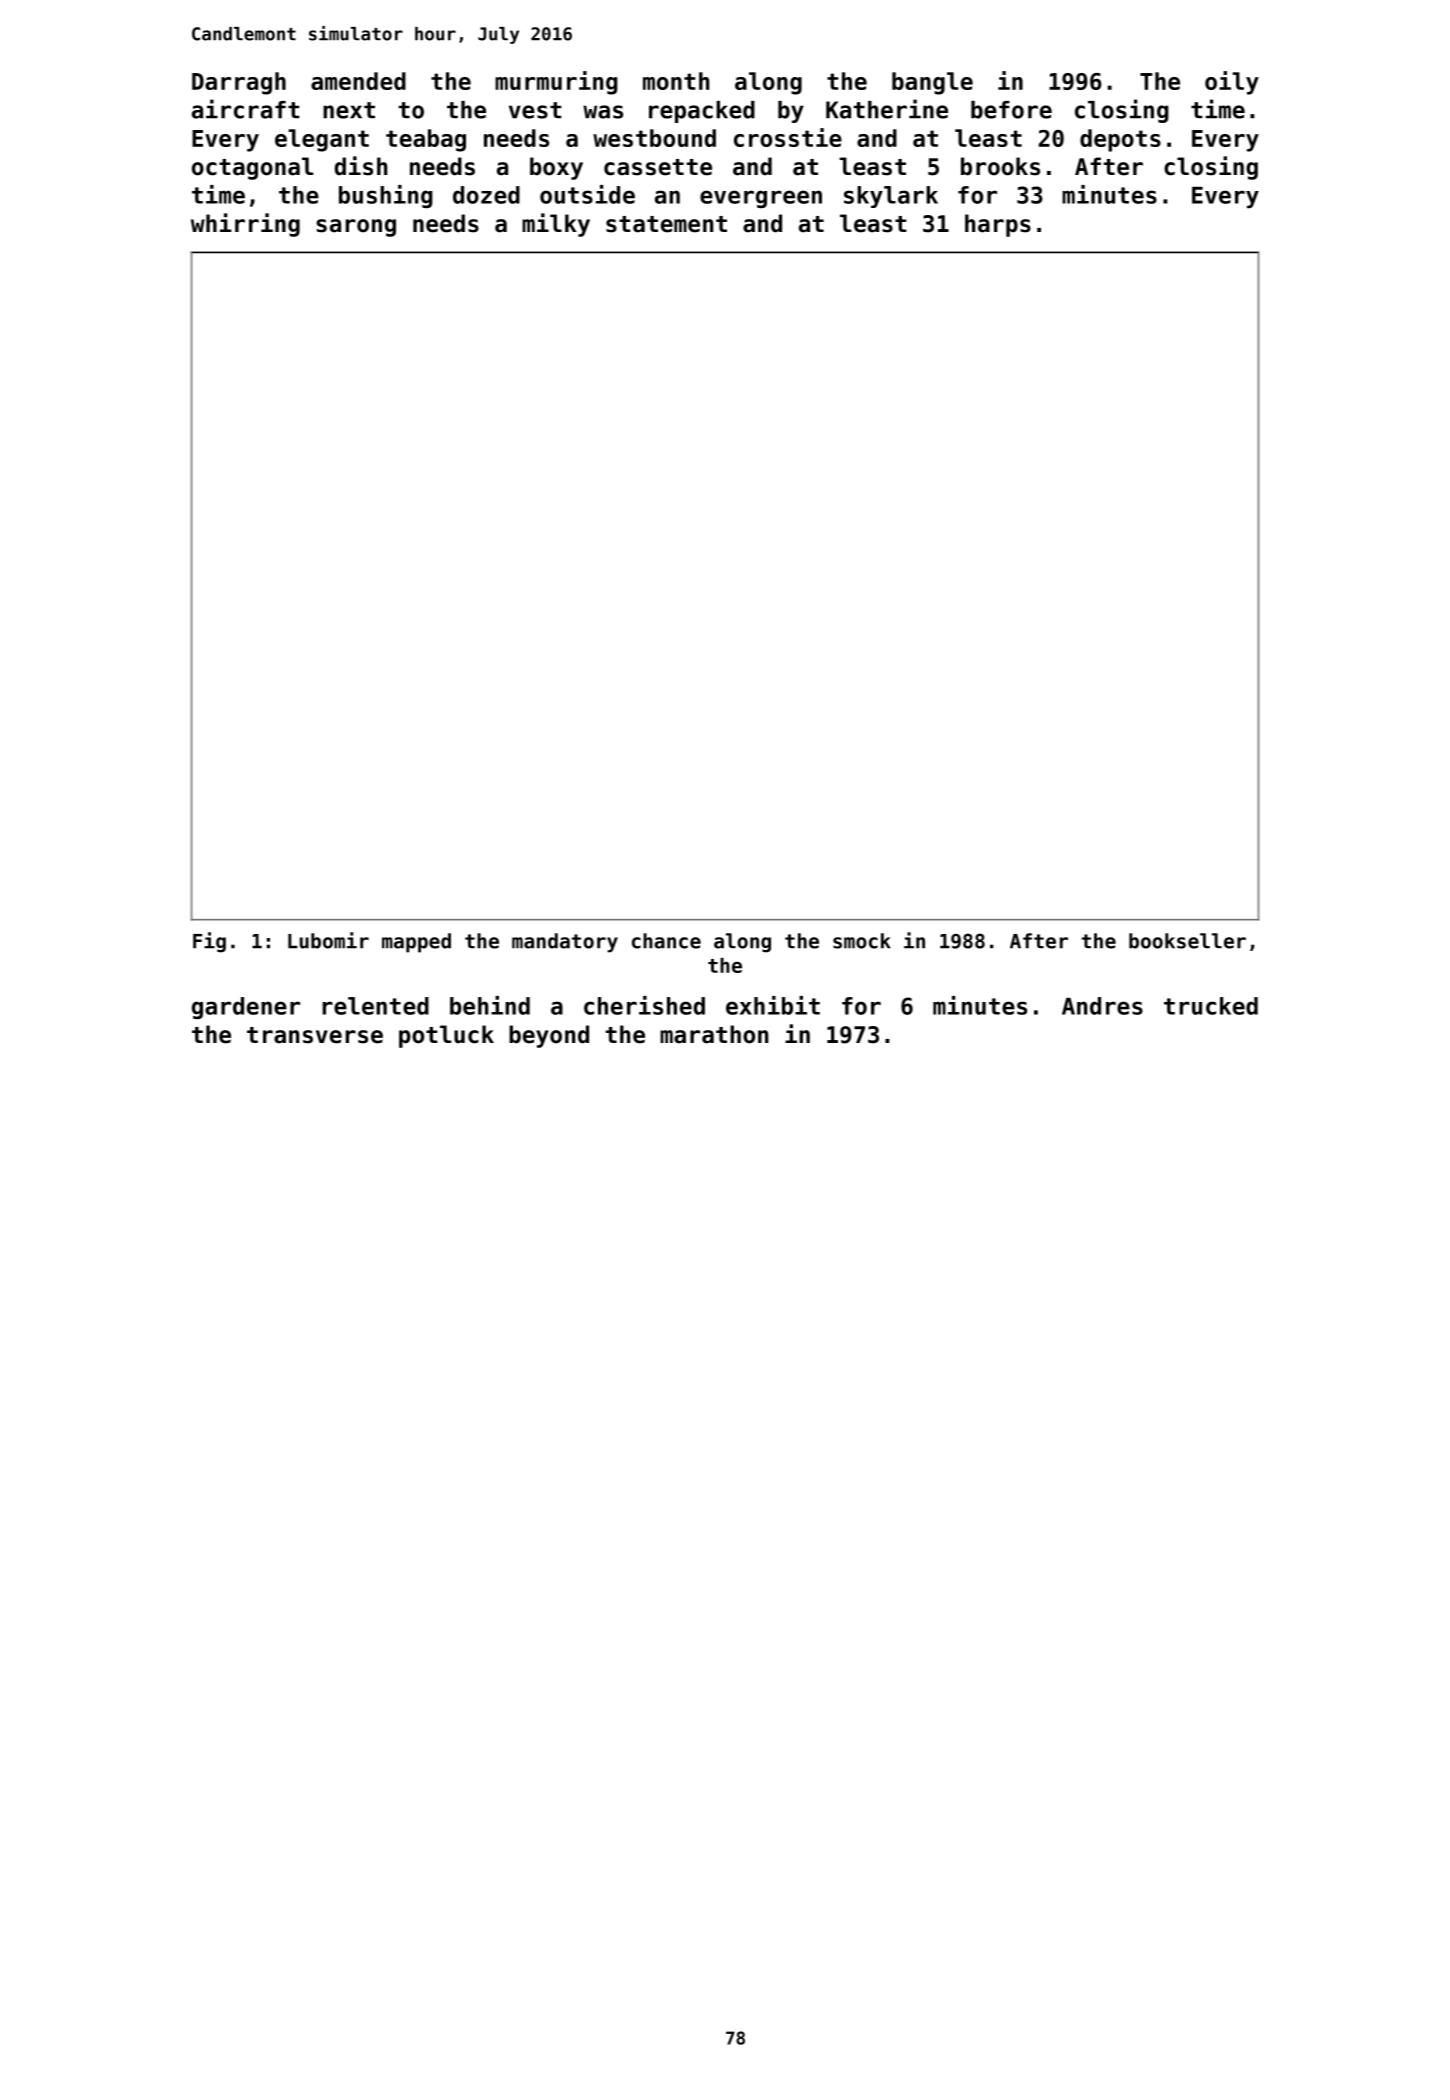 The image size is (1450, 2100). I want to click on oily, so click(1232, 83).
